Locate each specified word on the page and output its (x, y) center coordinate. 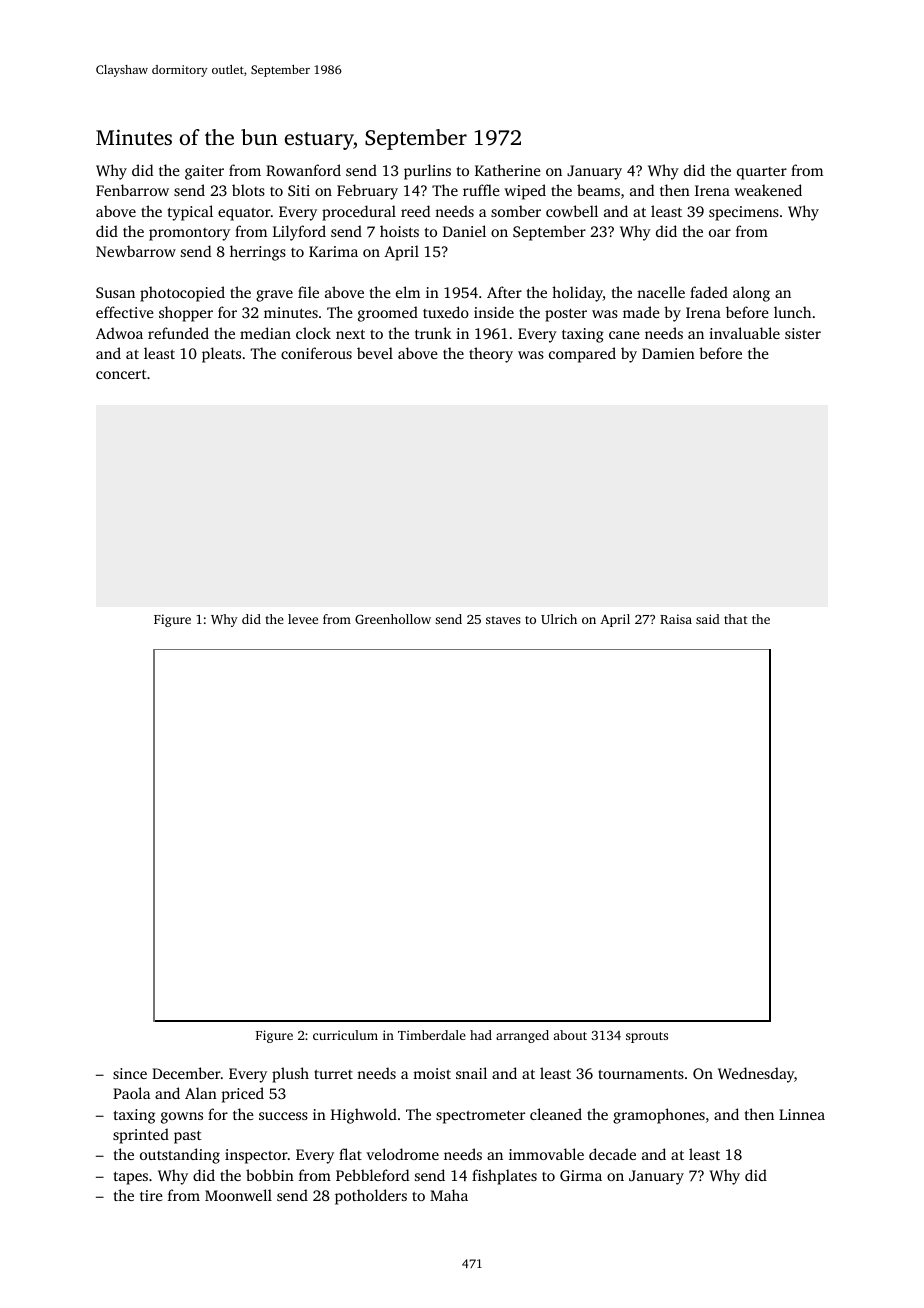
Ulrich (559, 619)
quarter (762, 173)
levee (303, 619)
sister (803, 333)
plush (290, 1075)
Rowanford (303, 170)
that (736, 619)
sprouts (647, 1037)
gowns (182, 1118)
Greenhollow (393, 619)
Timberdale (432, 1035)
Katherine (508, 170)
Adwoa (119, 333)
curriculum (345, 1035)
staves (503, 620)
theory (491, 355)
